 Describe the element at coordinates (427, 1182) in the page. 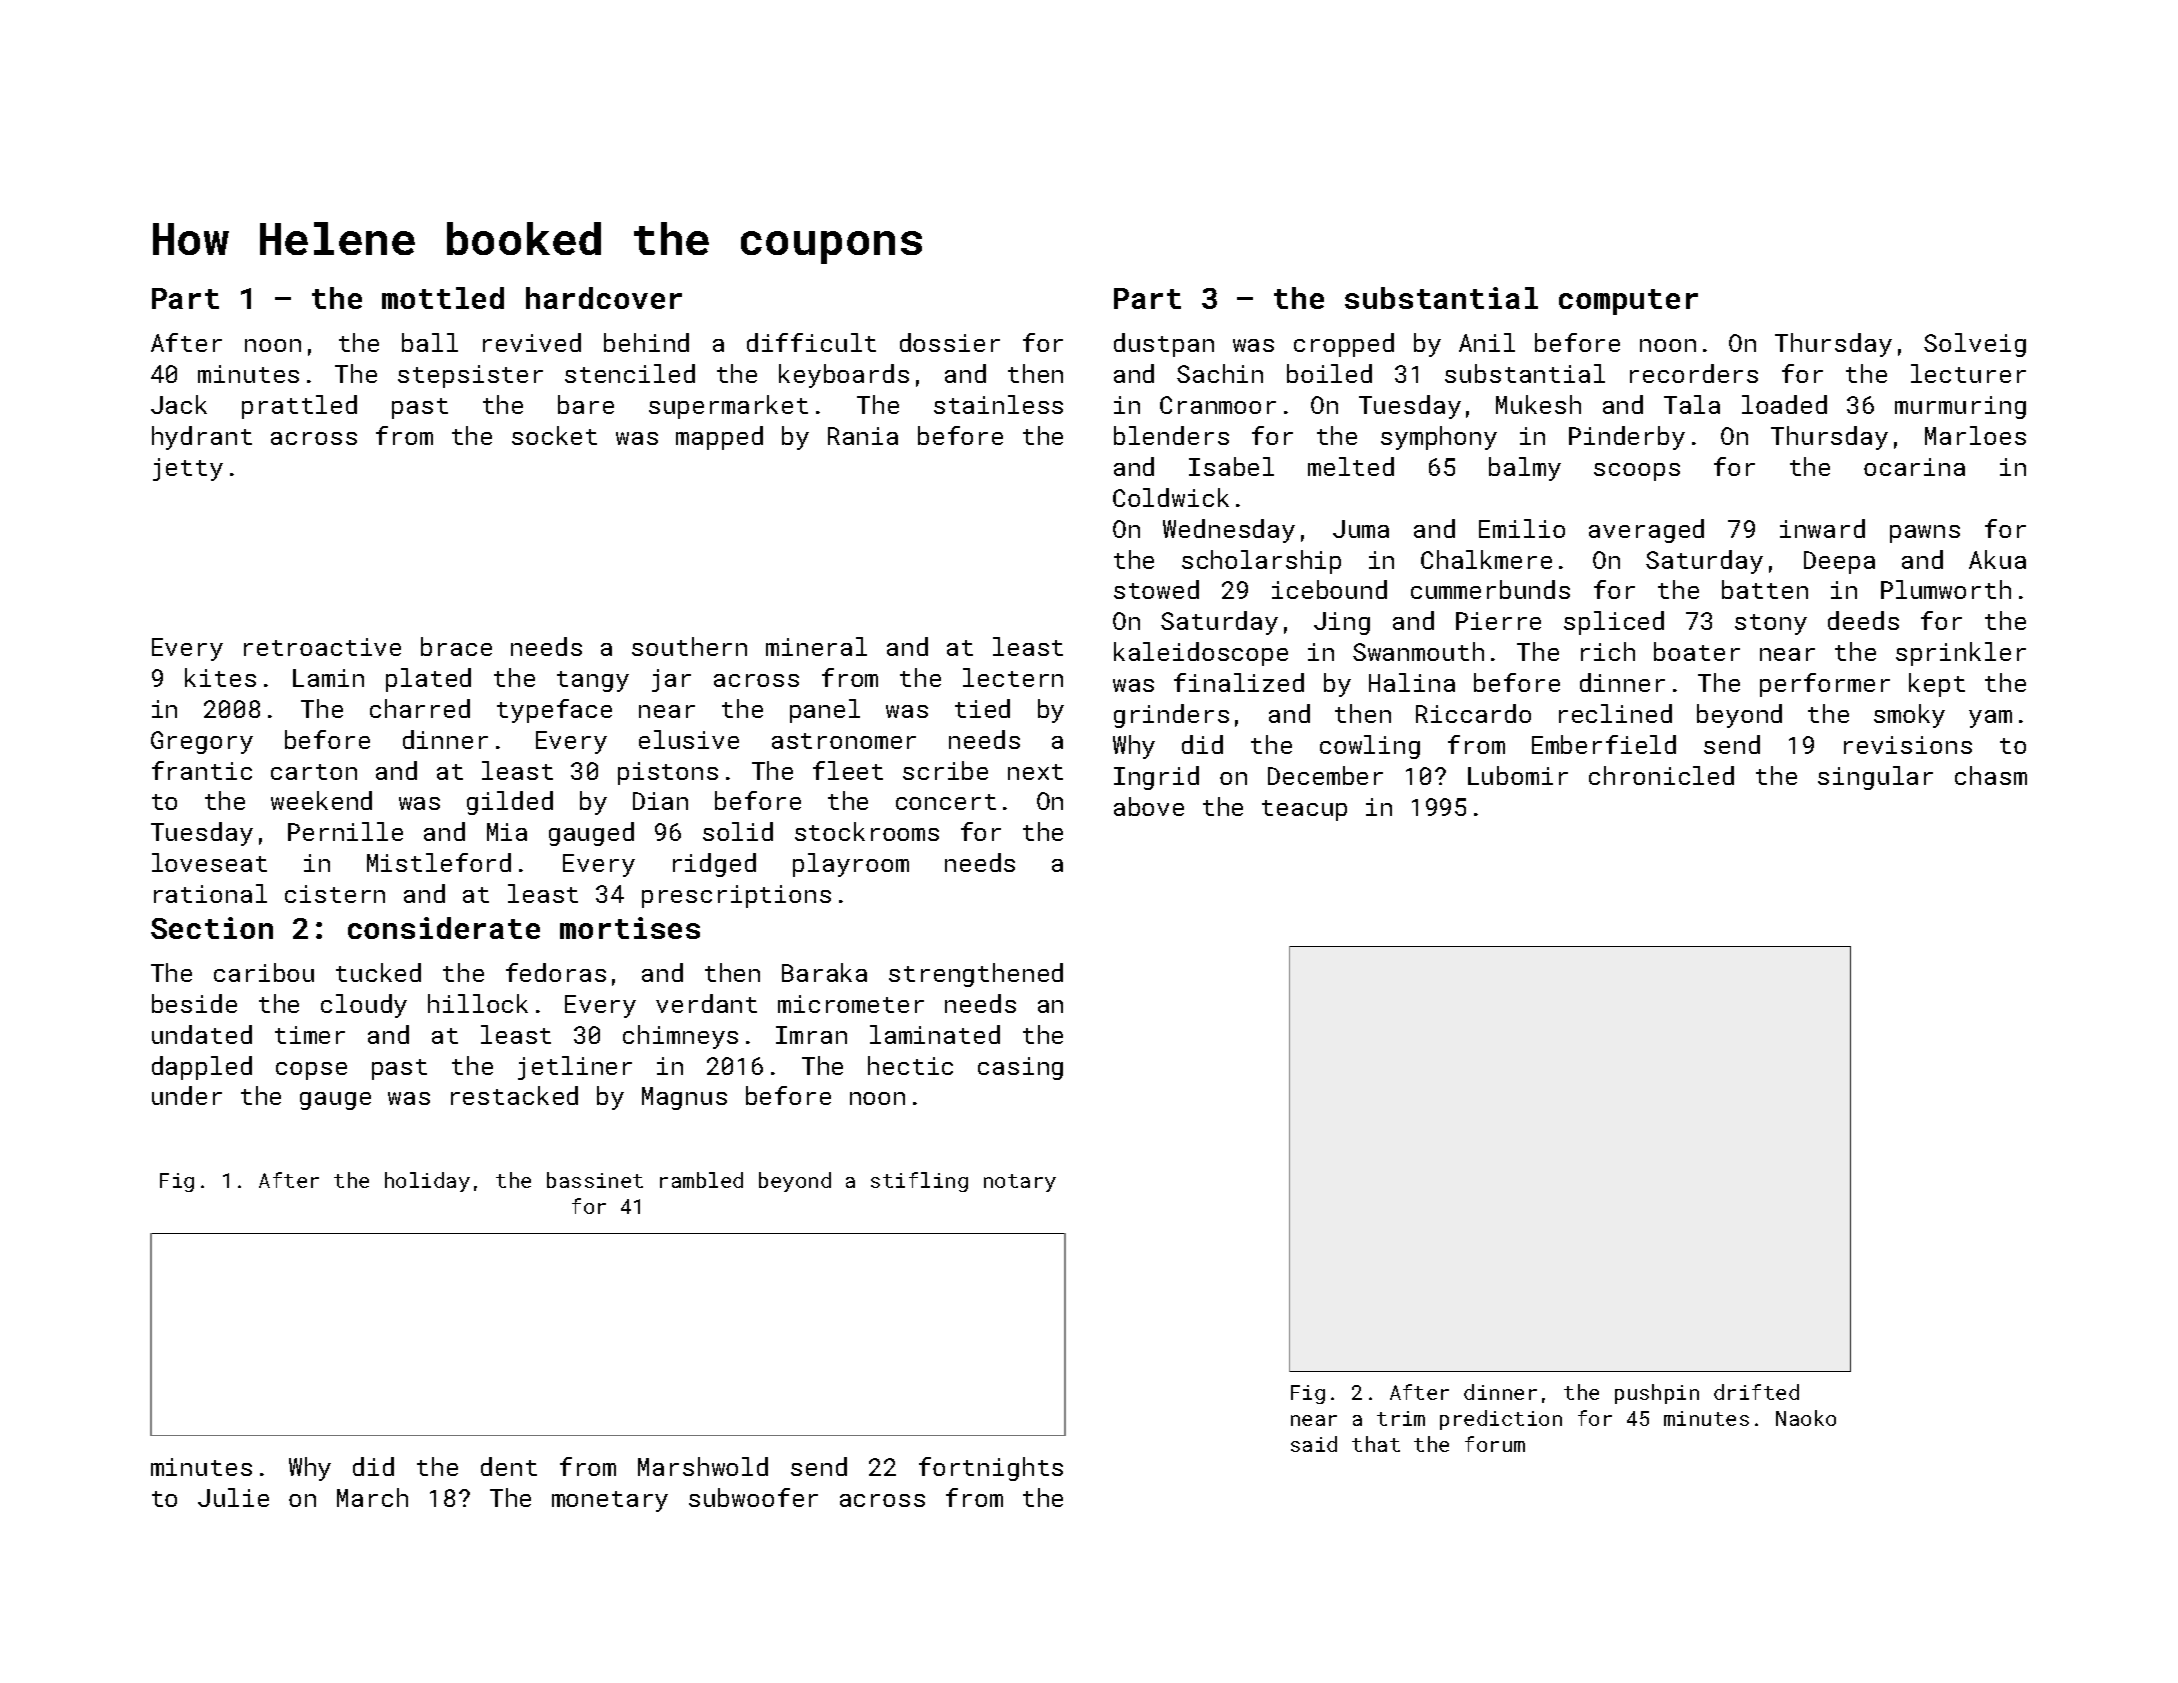

I see `holiday` at that location.
